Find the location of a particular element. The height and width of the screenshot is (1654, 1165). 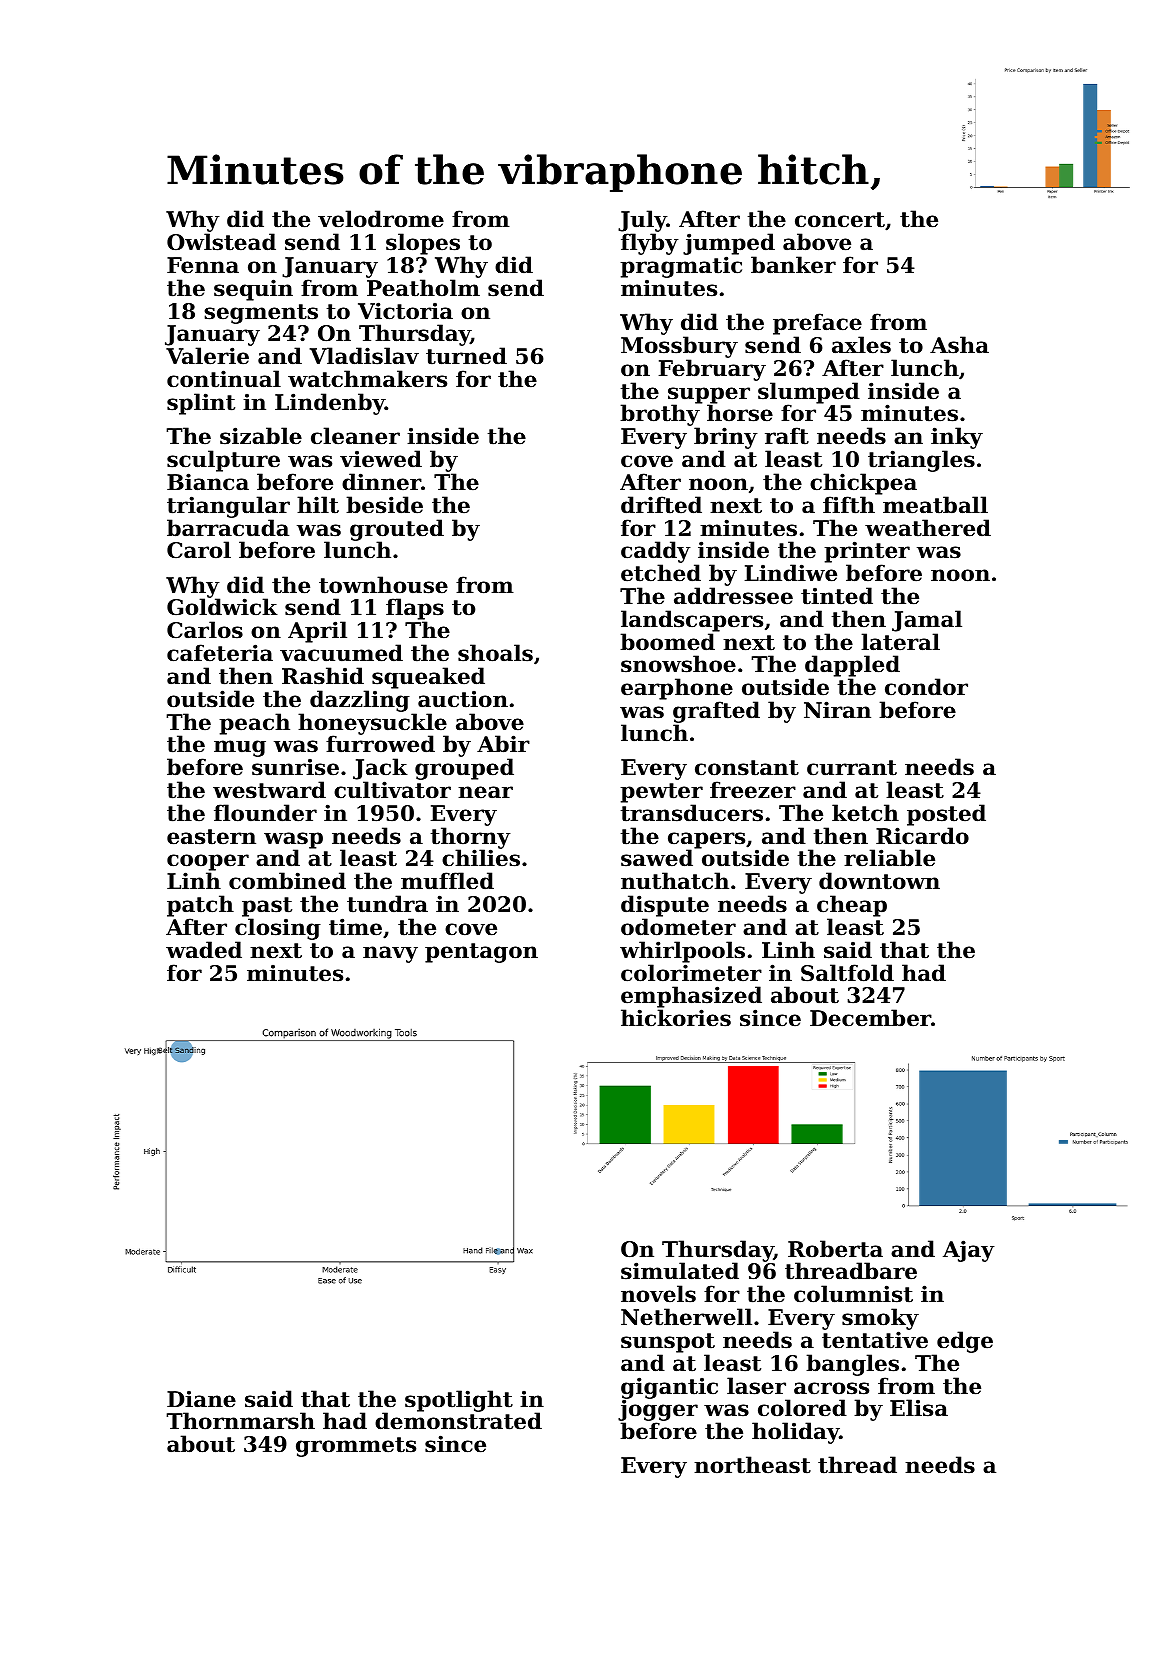

concert is located at coordinates (840, 220).
